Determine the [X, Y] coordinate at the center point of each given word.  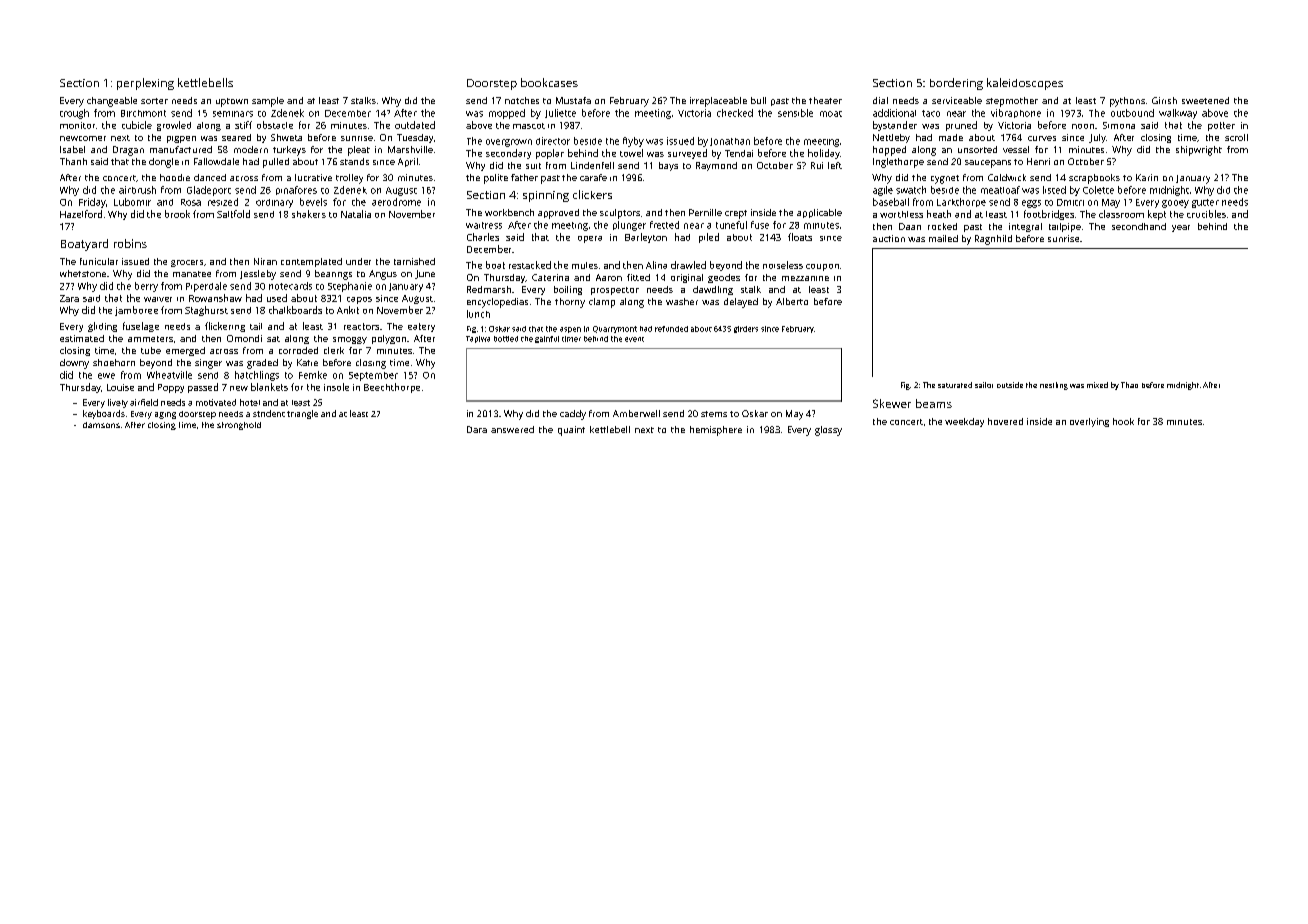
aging [165, 415]
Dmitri [1070, 202]
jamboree [136, 311]
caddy [573, 415]
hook [1123, 421]
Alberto [792, 301]
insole [336, 387]
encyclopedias [497, 303]
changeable [112, 102]
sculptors [620, 214]
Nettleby [891, 138]
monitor [77, 125]
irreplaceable [718, 102]
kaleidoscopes [1025, 84]
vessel [1016, 149]
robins [130, 243]
